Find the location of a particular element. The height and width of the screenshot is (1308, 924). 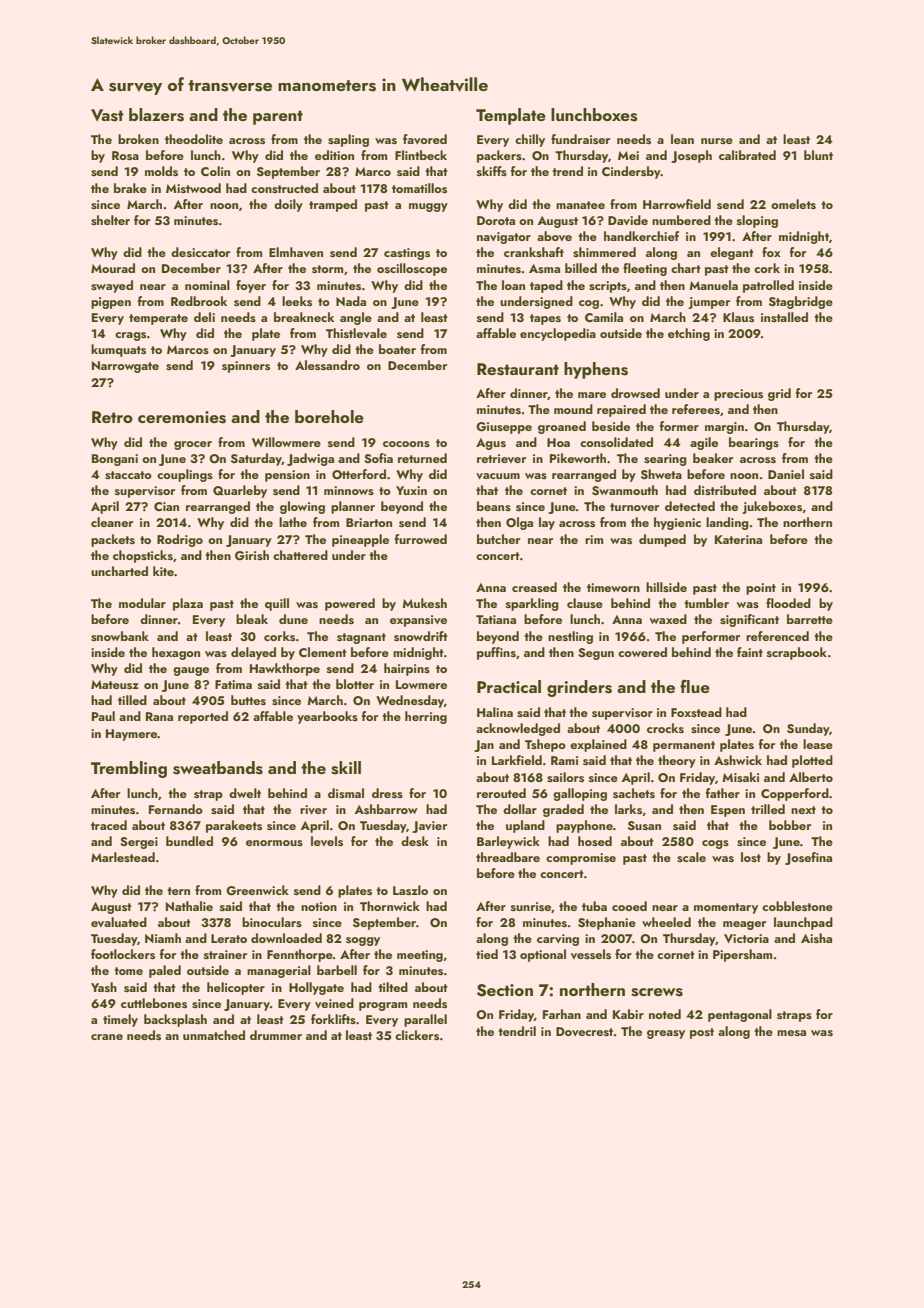

father is located at coordinates (723, 793).
